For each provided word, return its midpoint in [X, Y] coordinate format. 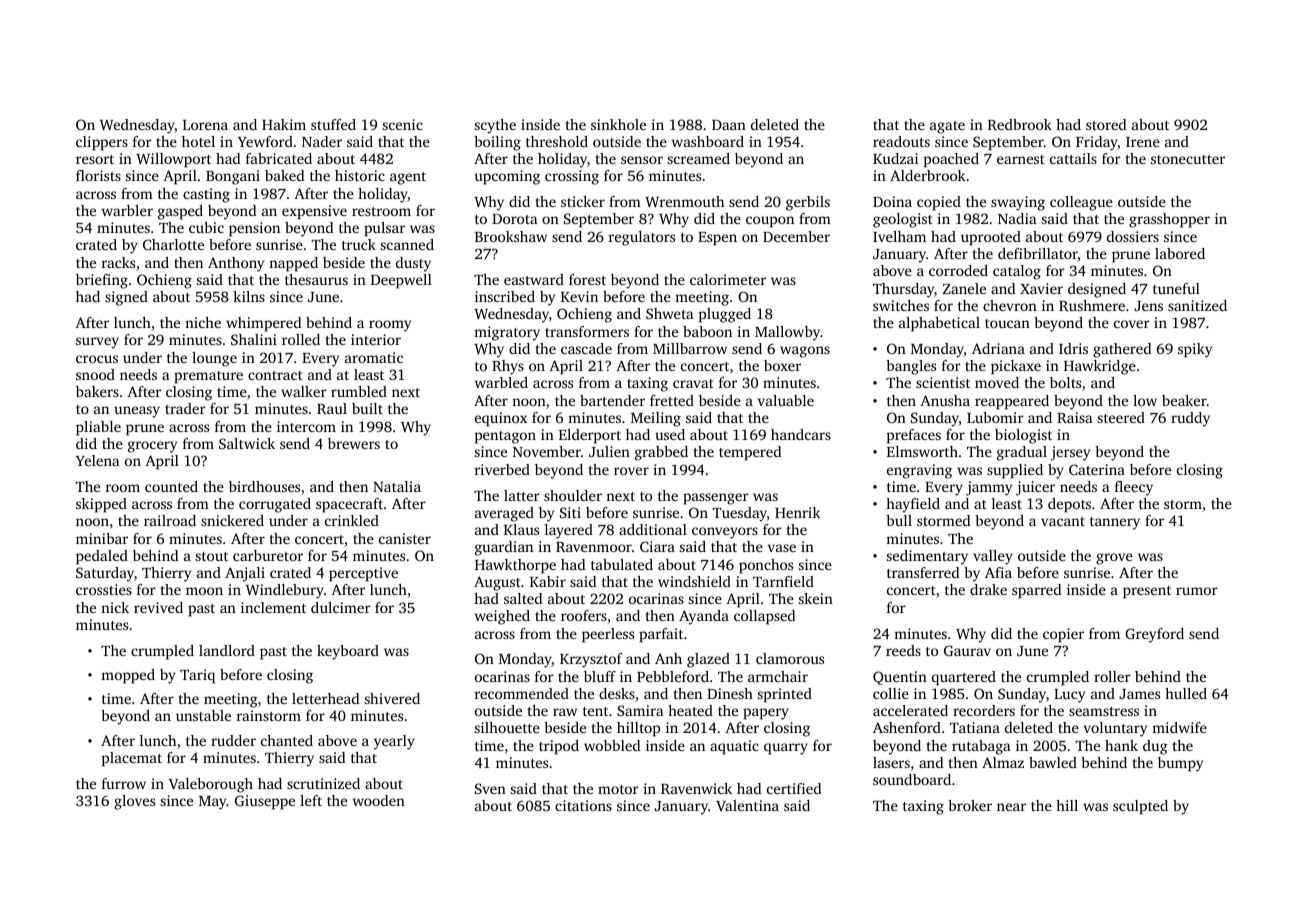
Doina [892, 201]
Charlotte [173, 244]
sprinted [785, 695]
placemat [132, 759]
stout [212, 556]
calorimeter [728, 279]
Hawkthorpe [515, 566]
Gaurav [967, 650]
